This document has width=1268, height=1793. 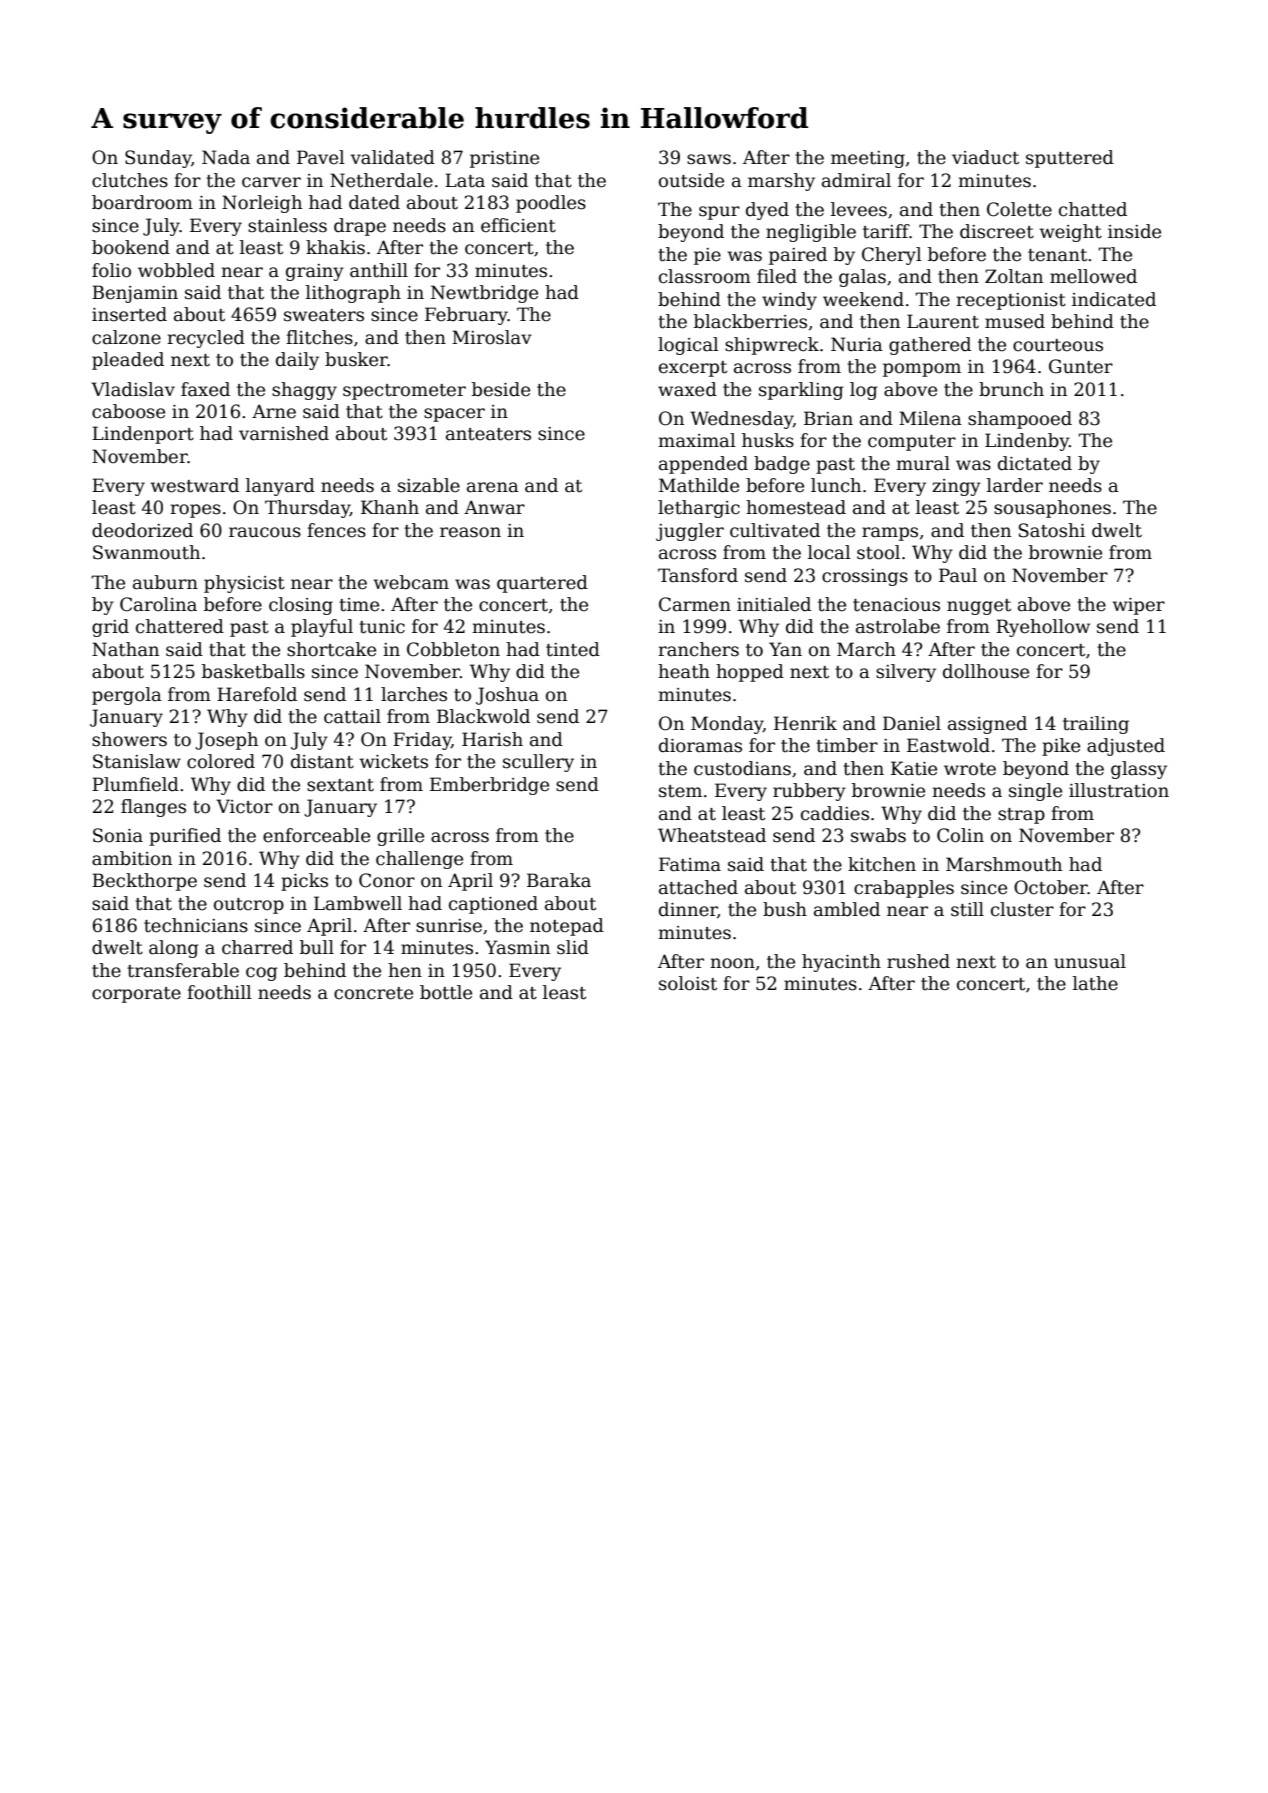 What do you see at coordinates (709, 159) in the document?
I see `saws` at bounding box center [709, 159].
